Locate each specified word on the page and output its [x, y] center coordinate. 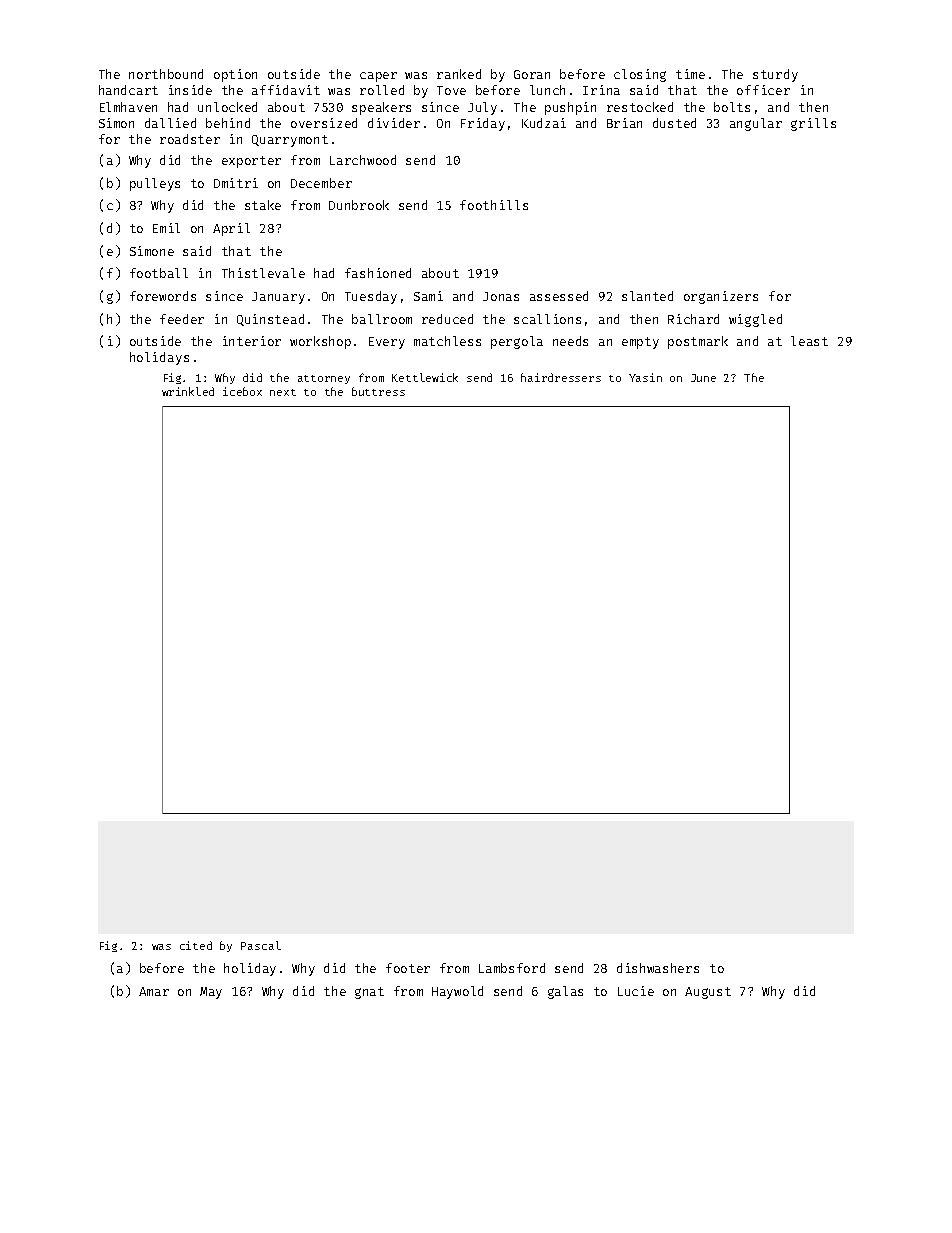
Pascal [261, 945]
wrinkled [188, 391]
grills [813, 124]
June [703, 378]
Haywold [457, 992]
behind [228, 123]
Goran [532, 74]
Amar [154, 991]
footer [408, 968]
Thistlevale [263, 273]
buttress [378, 391]
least [809, 341]
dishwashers [658, 968]
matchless [447, 341]
